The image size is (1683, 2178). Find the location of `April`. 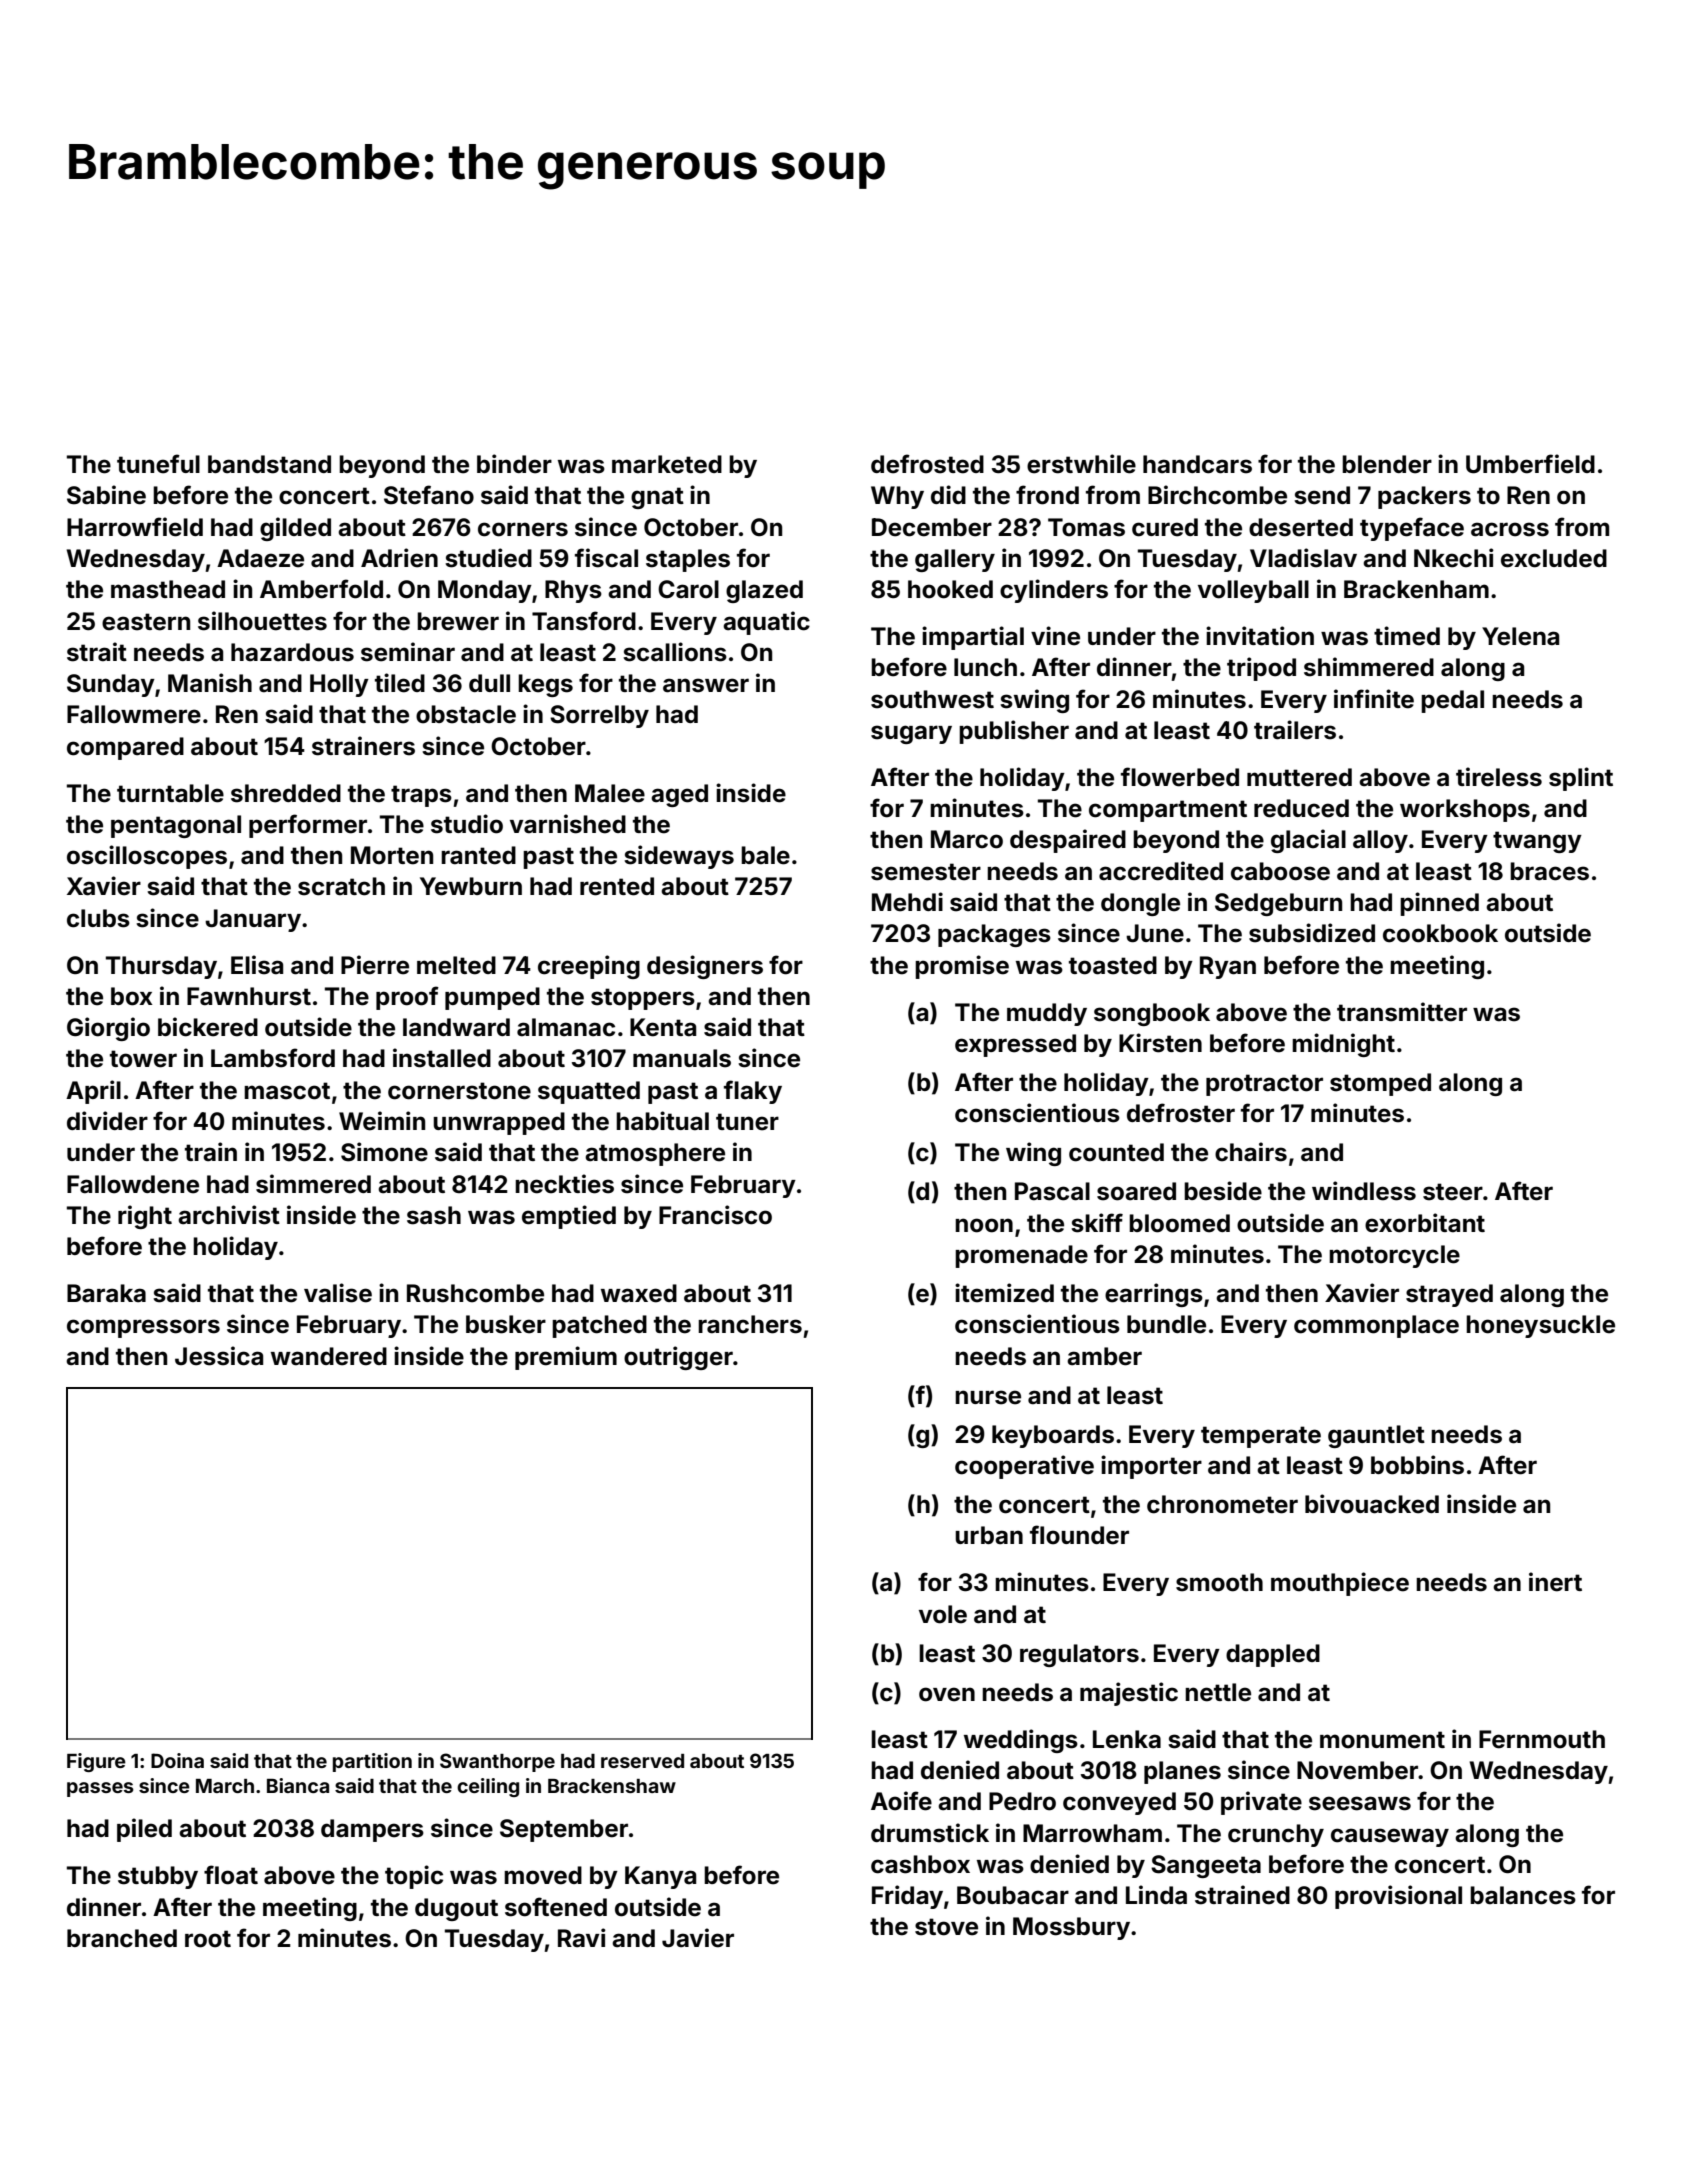

April is located at coordinates (93, 1092).
